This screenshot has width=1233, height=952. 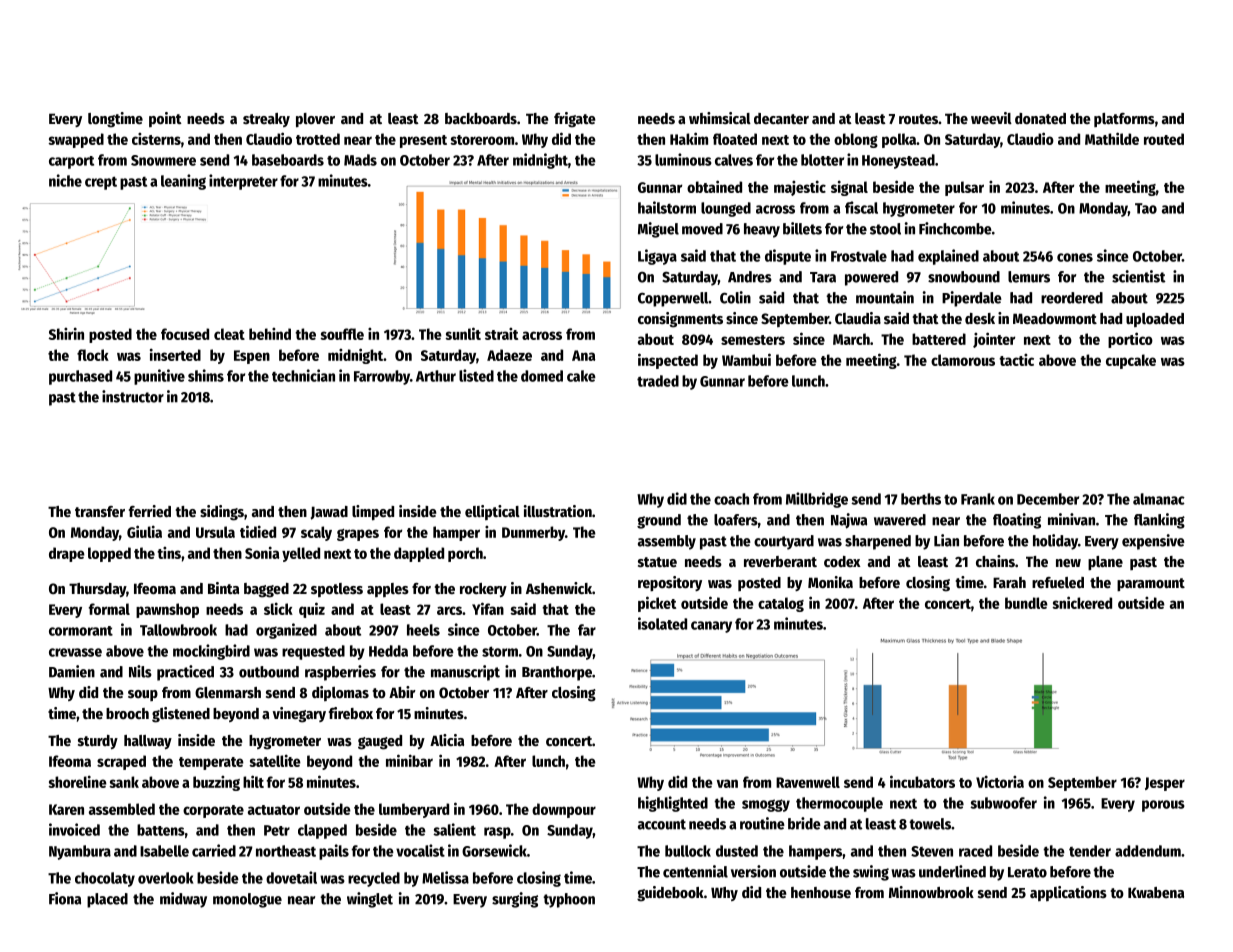 What do you see at coordinates (482, 140) in the screenshot?
I see `storeroom` at bounding box center [482, 140].
